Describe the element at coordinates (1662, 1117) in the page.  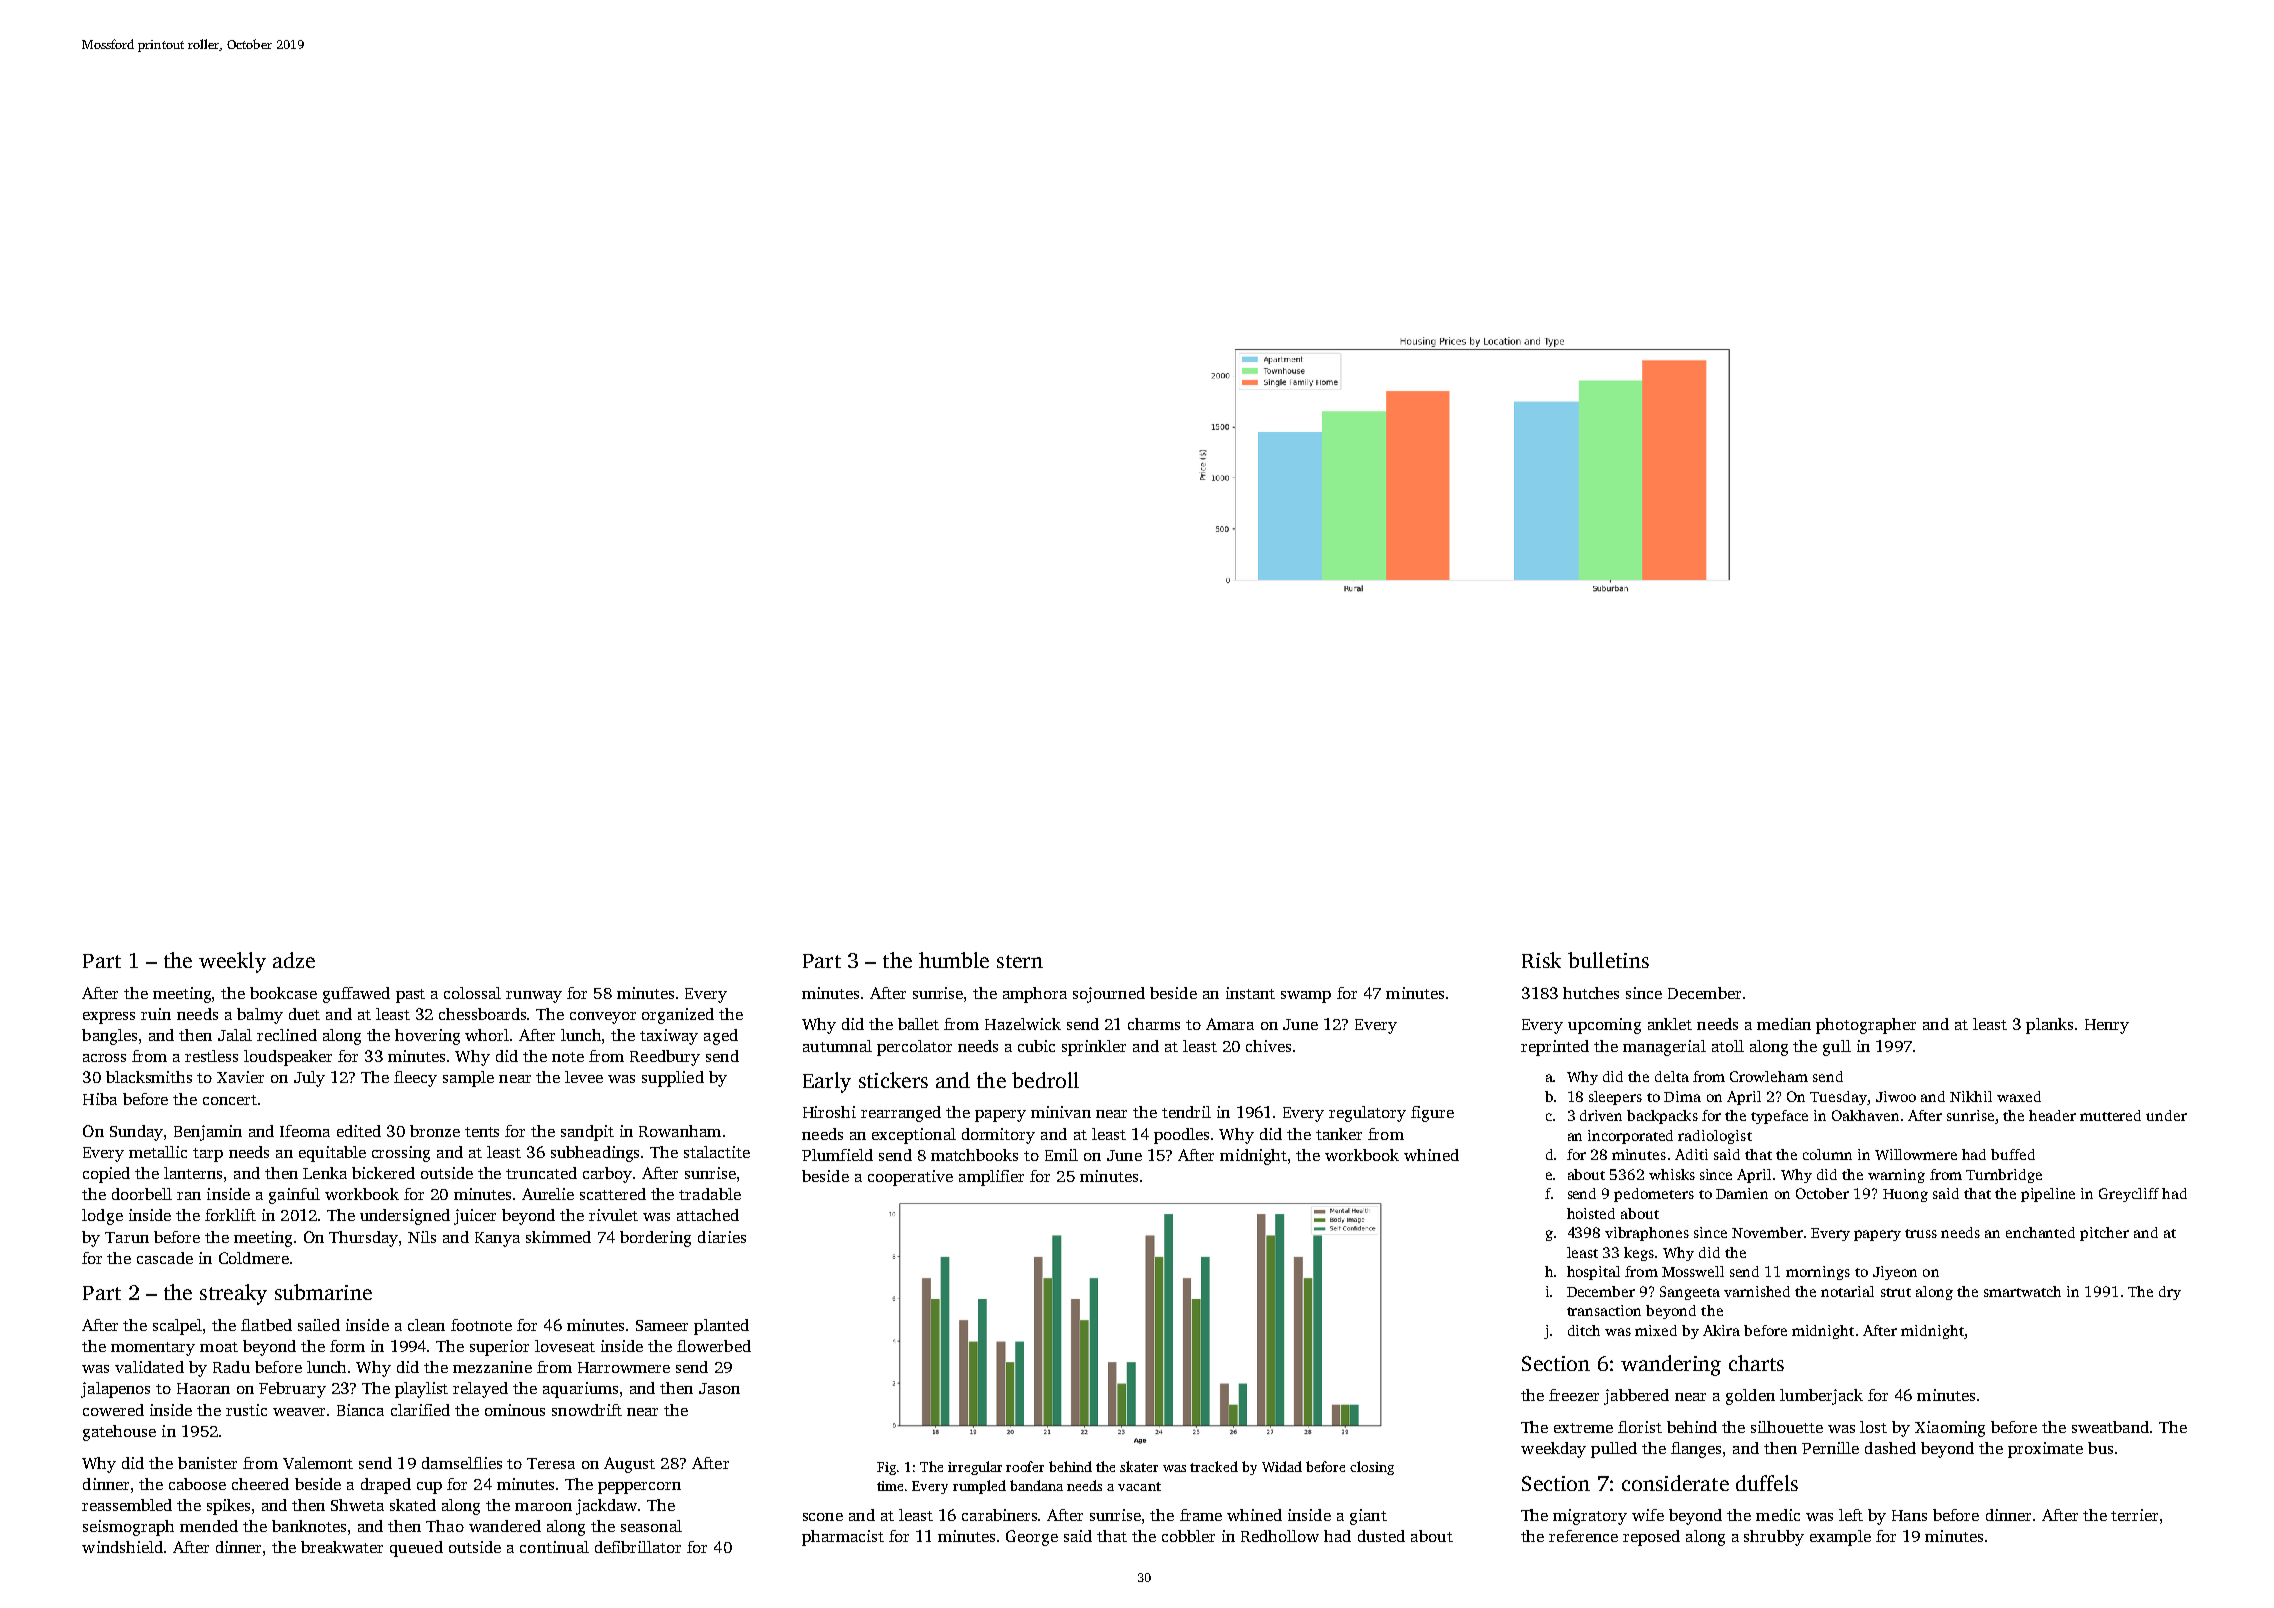
I see `backpacks` at that location.
